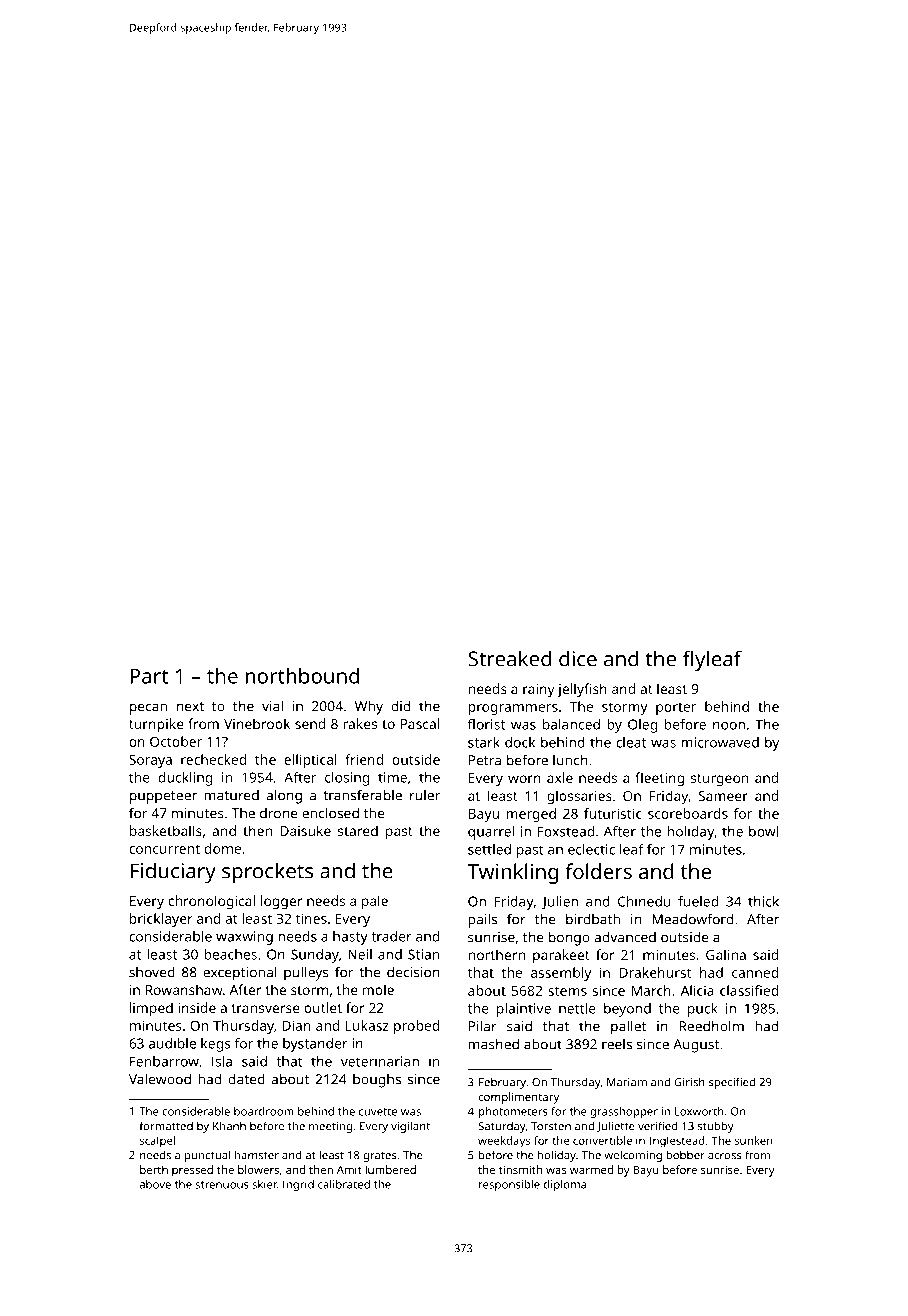 Image resolution: width=908 pixels, height=1316 pixels. Describe the element at coordinates (272, 706) in the document. I see `vial` at that location.
